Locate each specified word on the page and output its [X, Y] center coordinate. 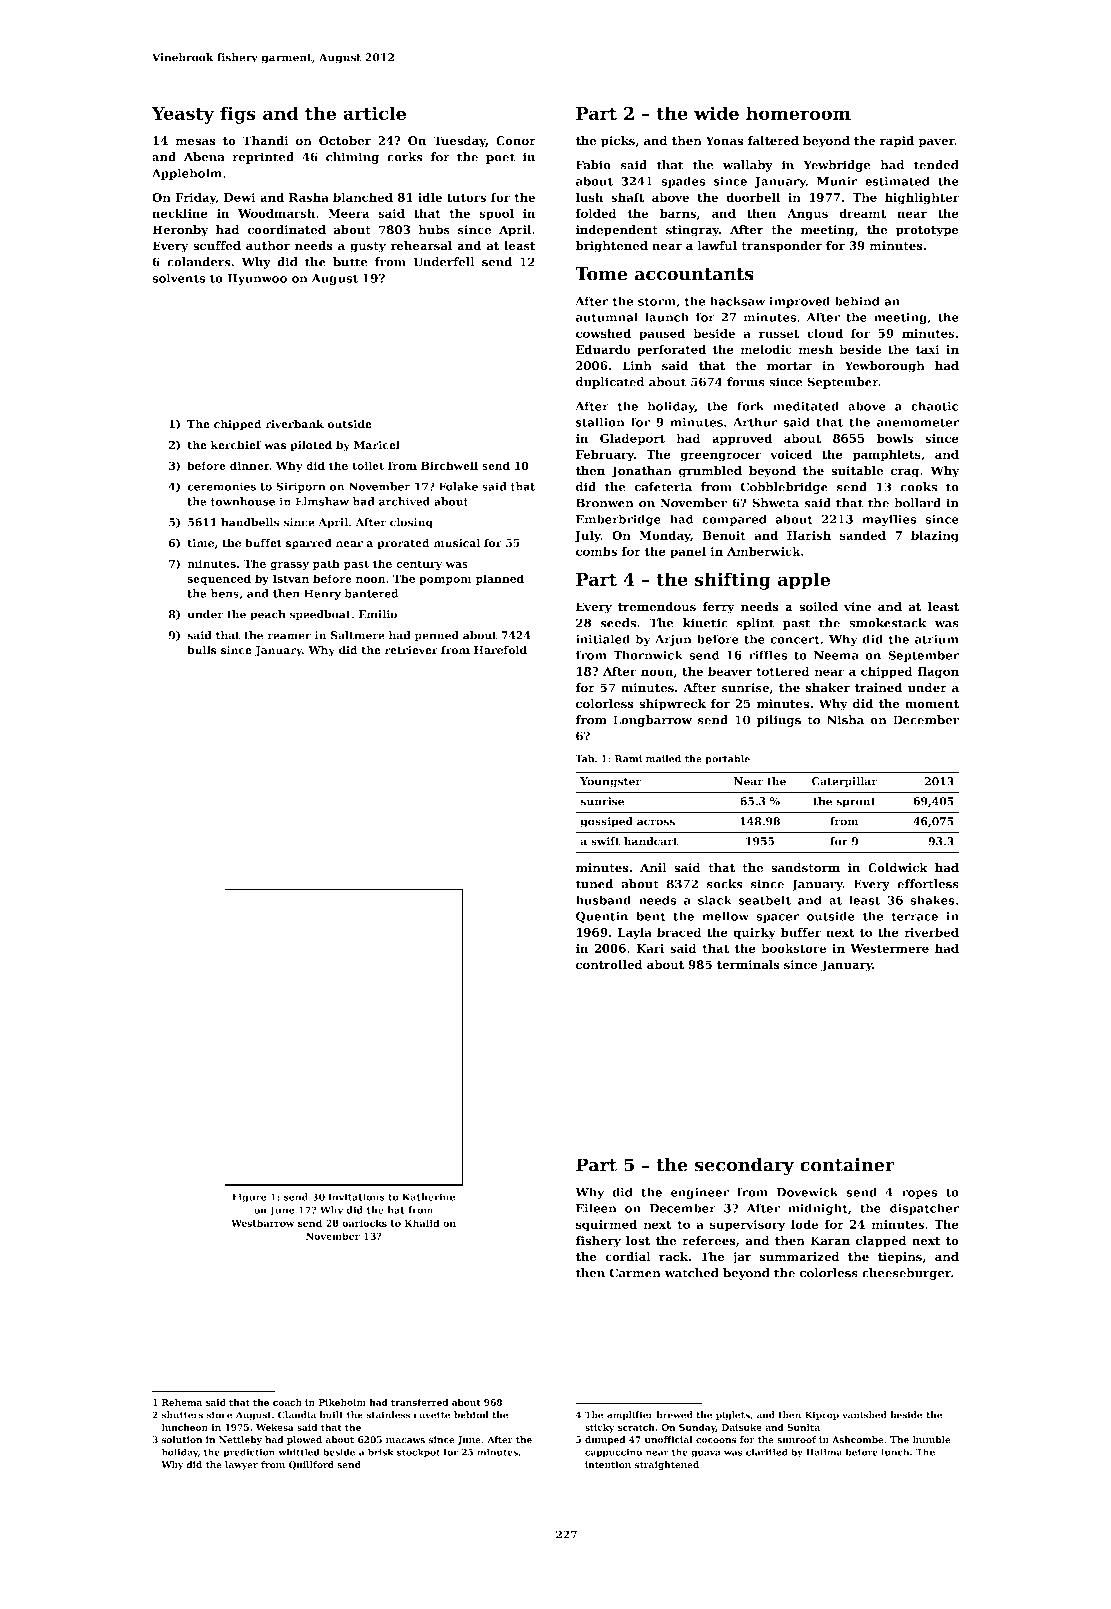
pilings [779, 721]
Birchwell [449, 465]
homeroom [798, 113]
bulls [202, 650]
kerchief [236, 445]
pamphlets [887, 455]
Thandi [266, 141]
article [374, 113]
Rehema [182, 1402]
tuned [594, 884]
